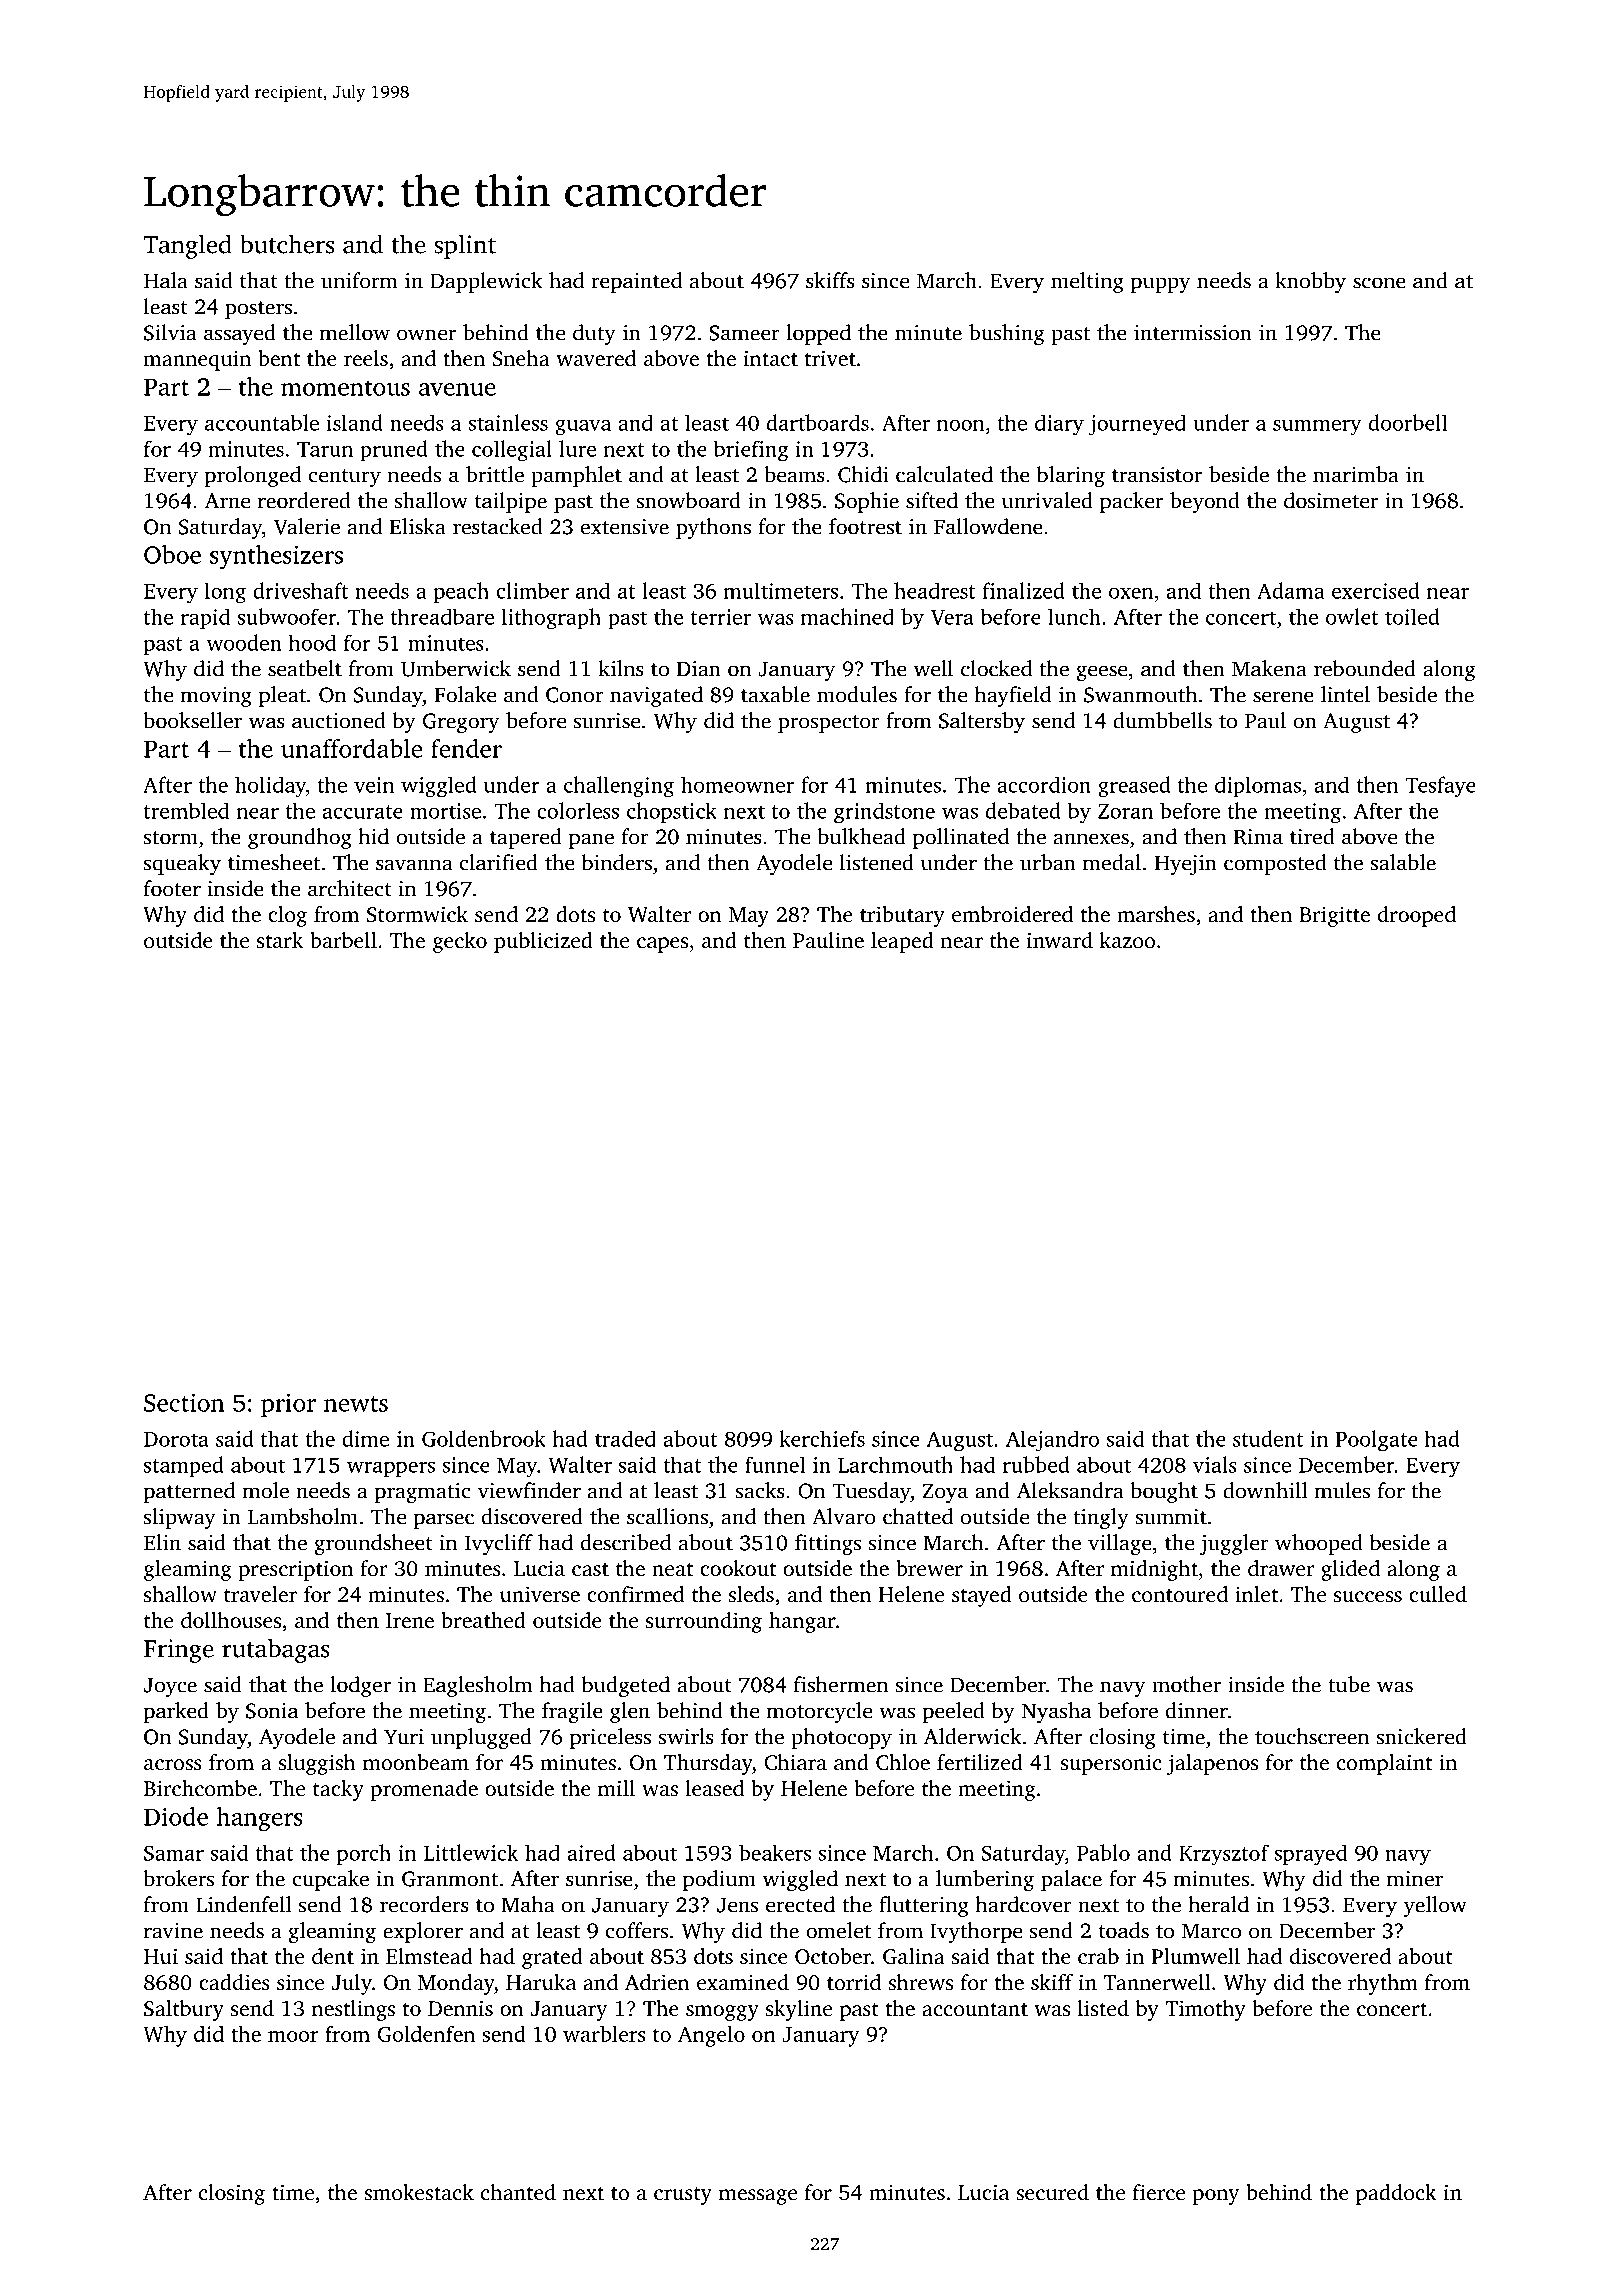 The width and height of the page is (1620, 2292). Describe the element at coordinates (924, 1906) in the page. I see `fluttering` at that location.
